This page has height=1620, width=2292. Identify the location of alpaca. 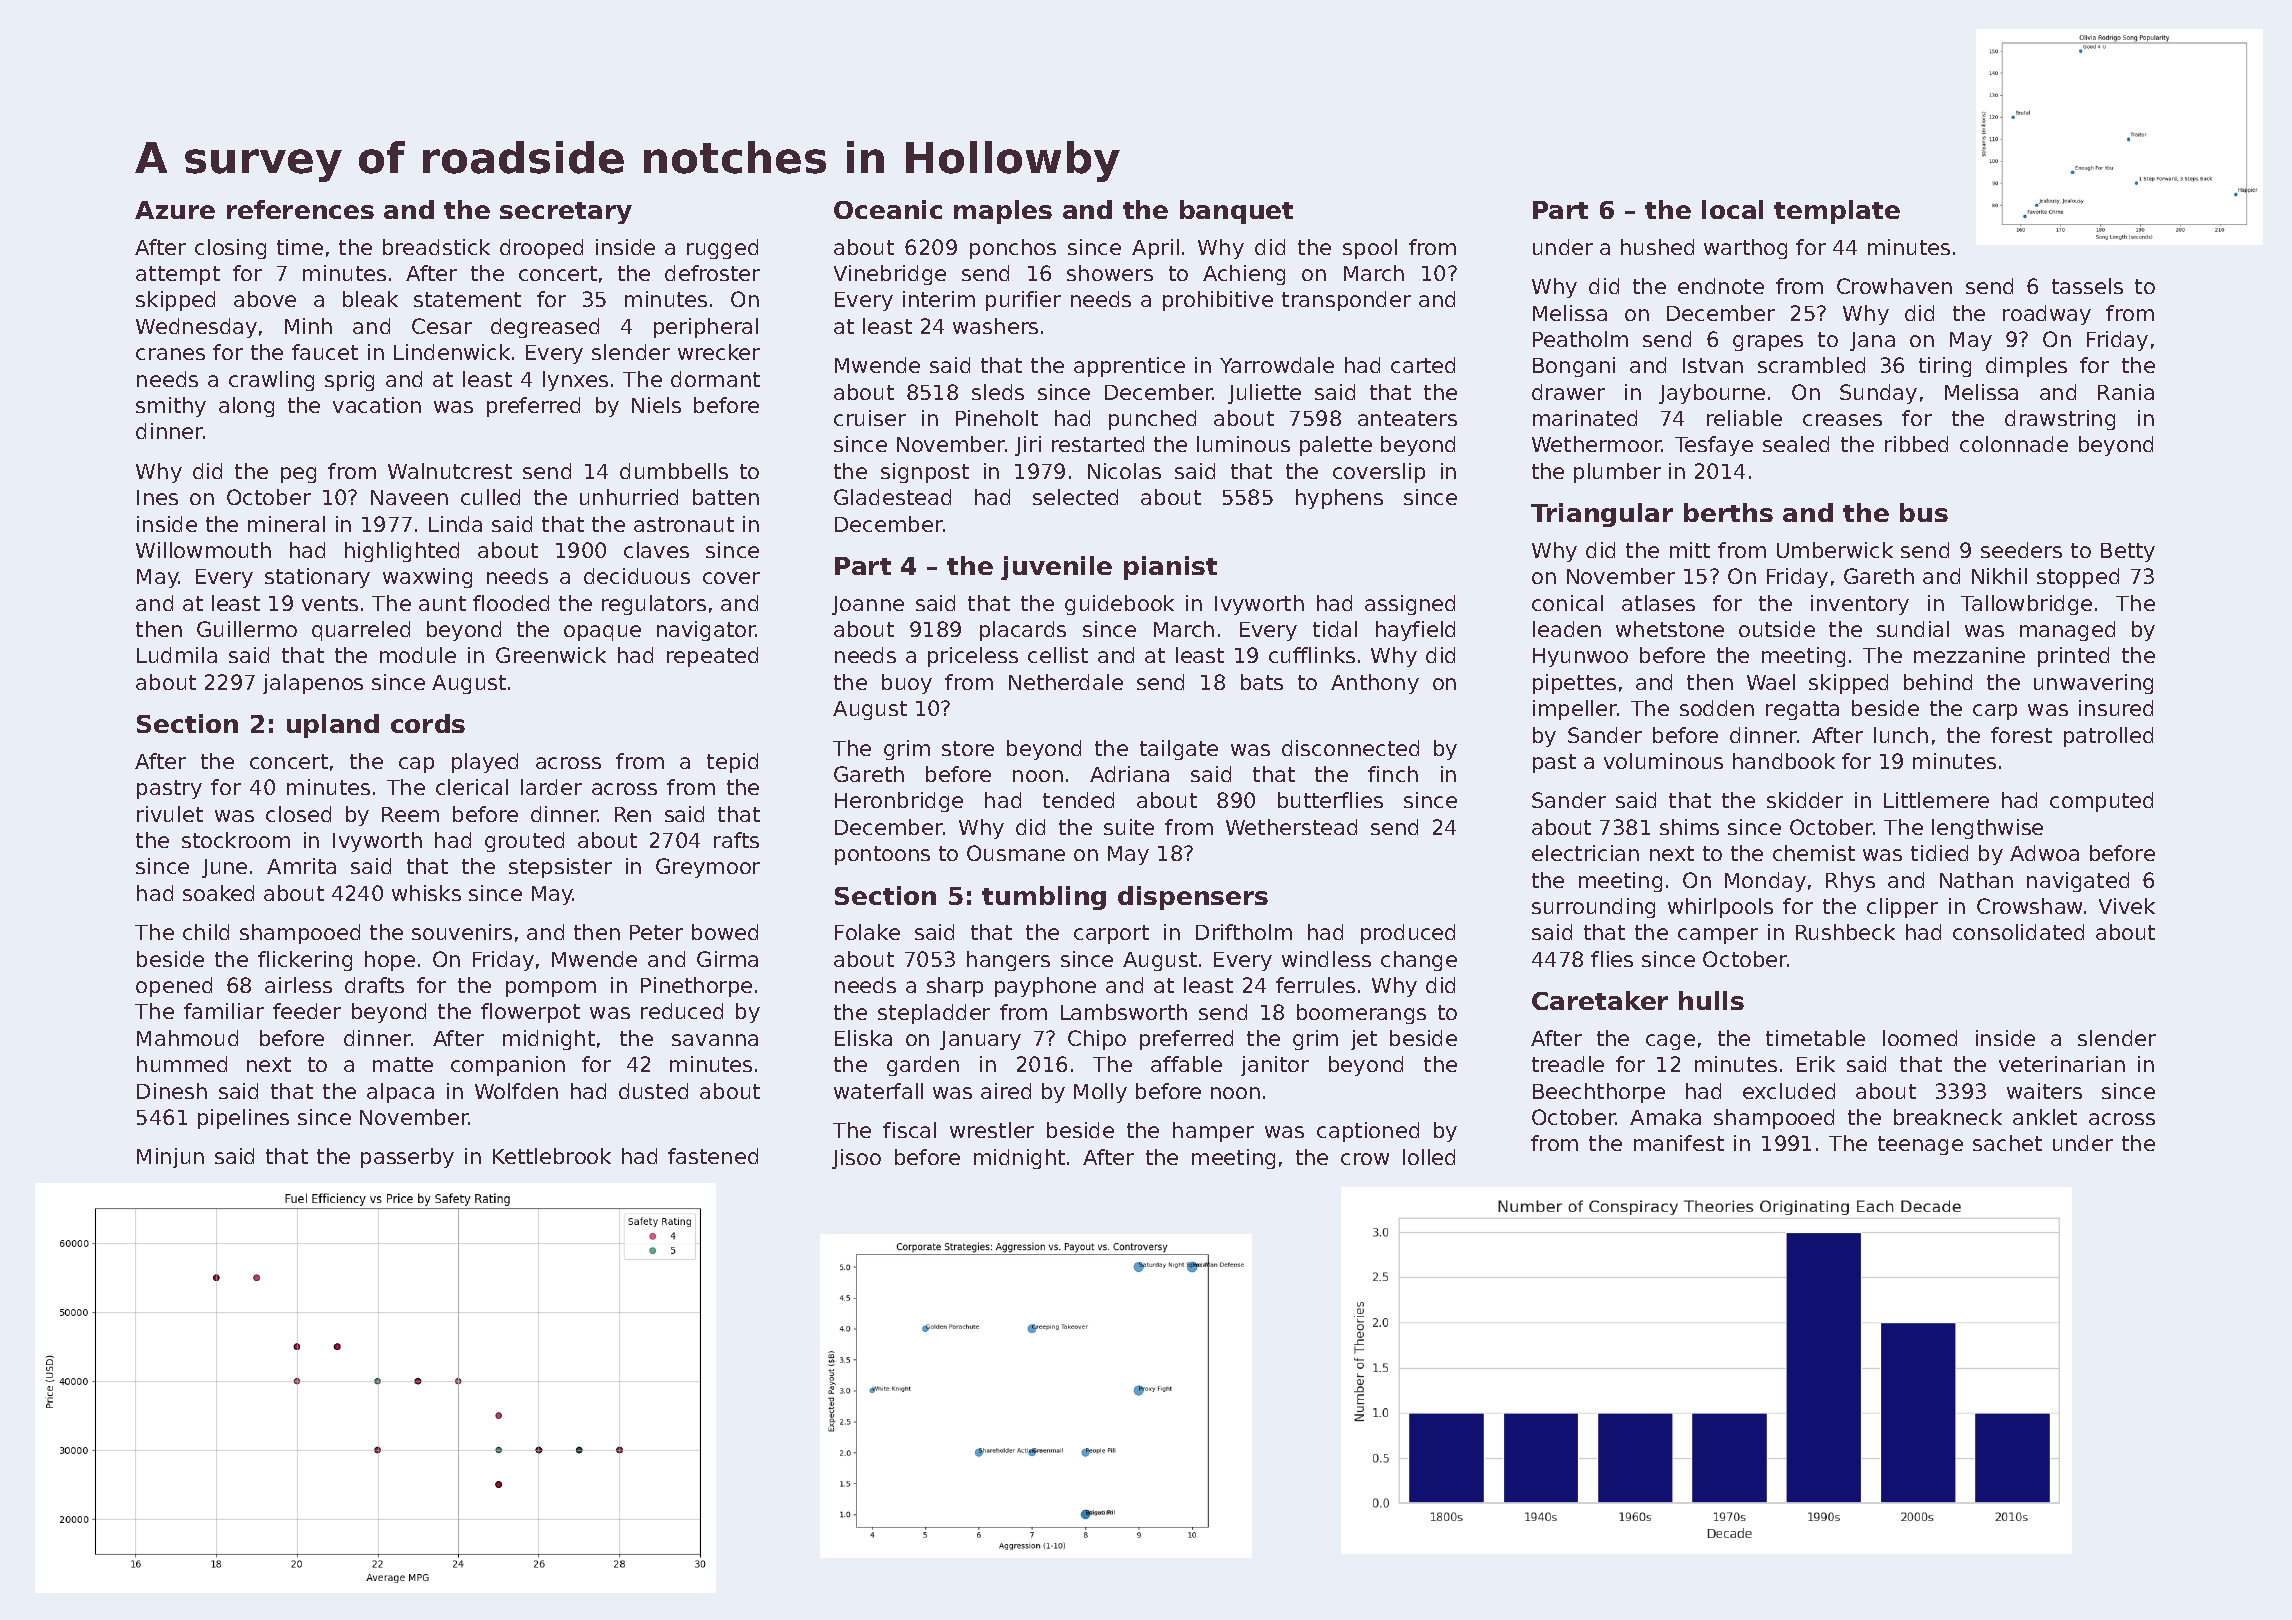
(400, 1093).
